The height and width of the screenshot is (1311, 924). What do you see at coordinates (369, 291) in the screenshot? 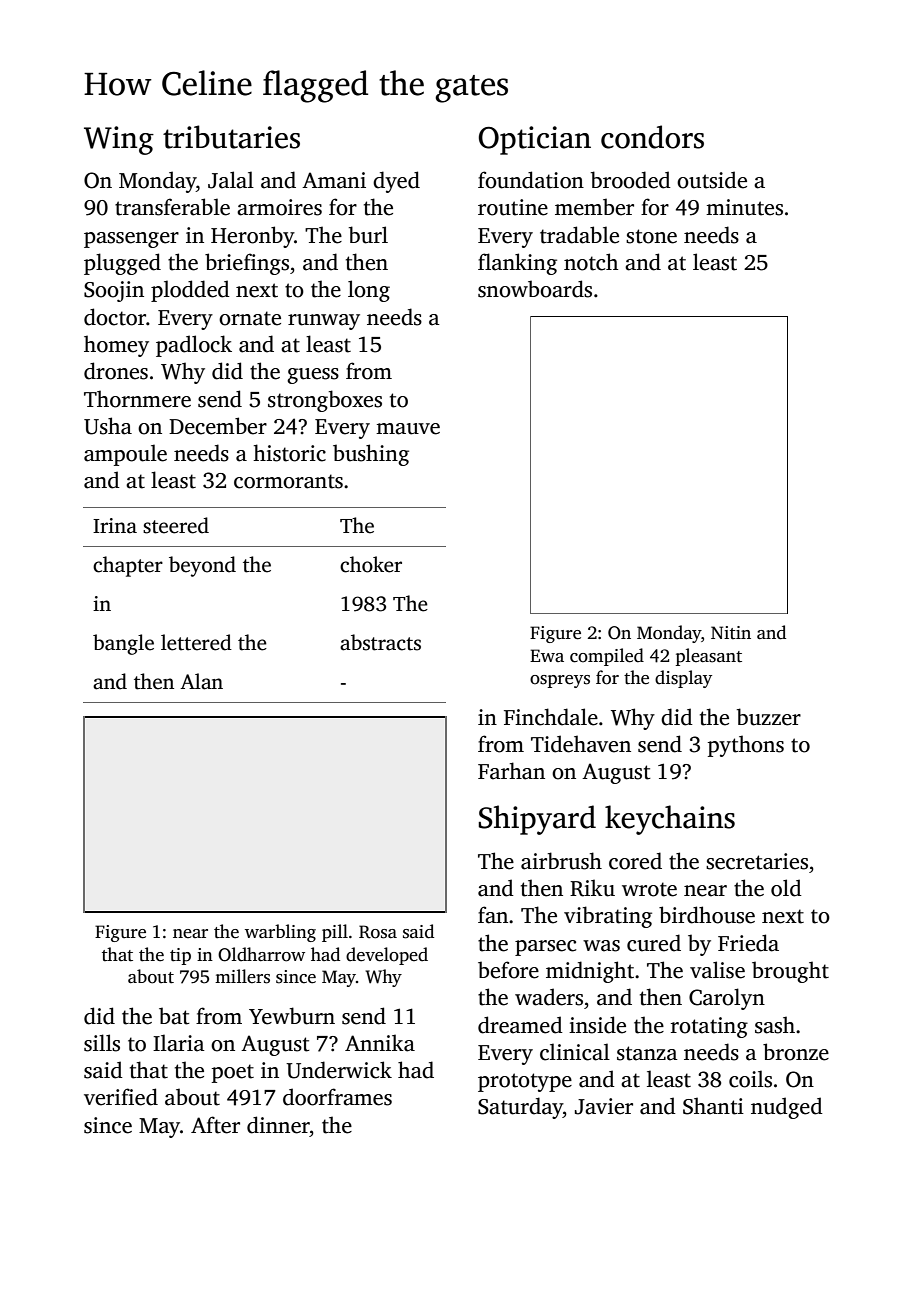
I see `long` at bounding box center [369, 291].
